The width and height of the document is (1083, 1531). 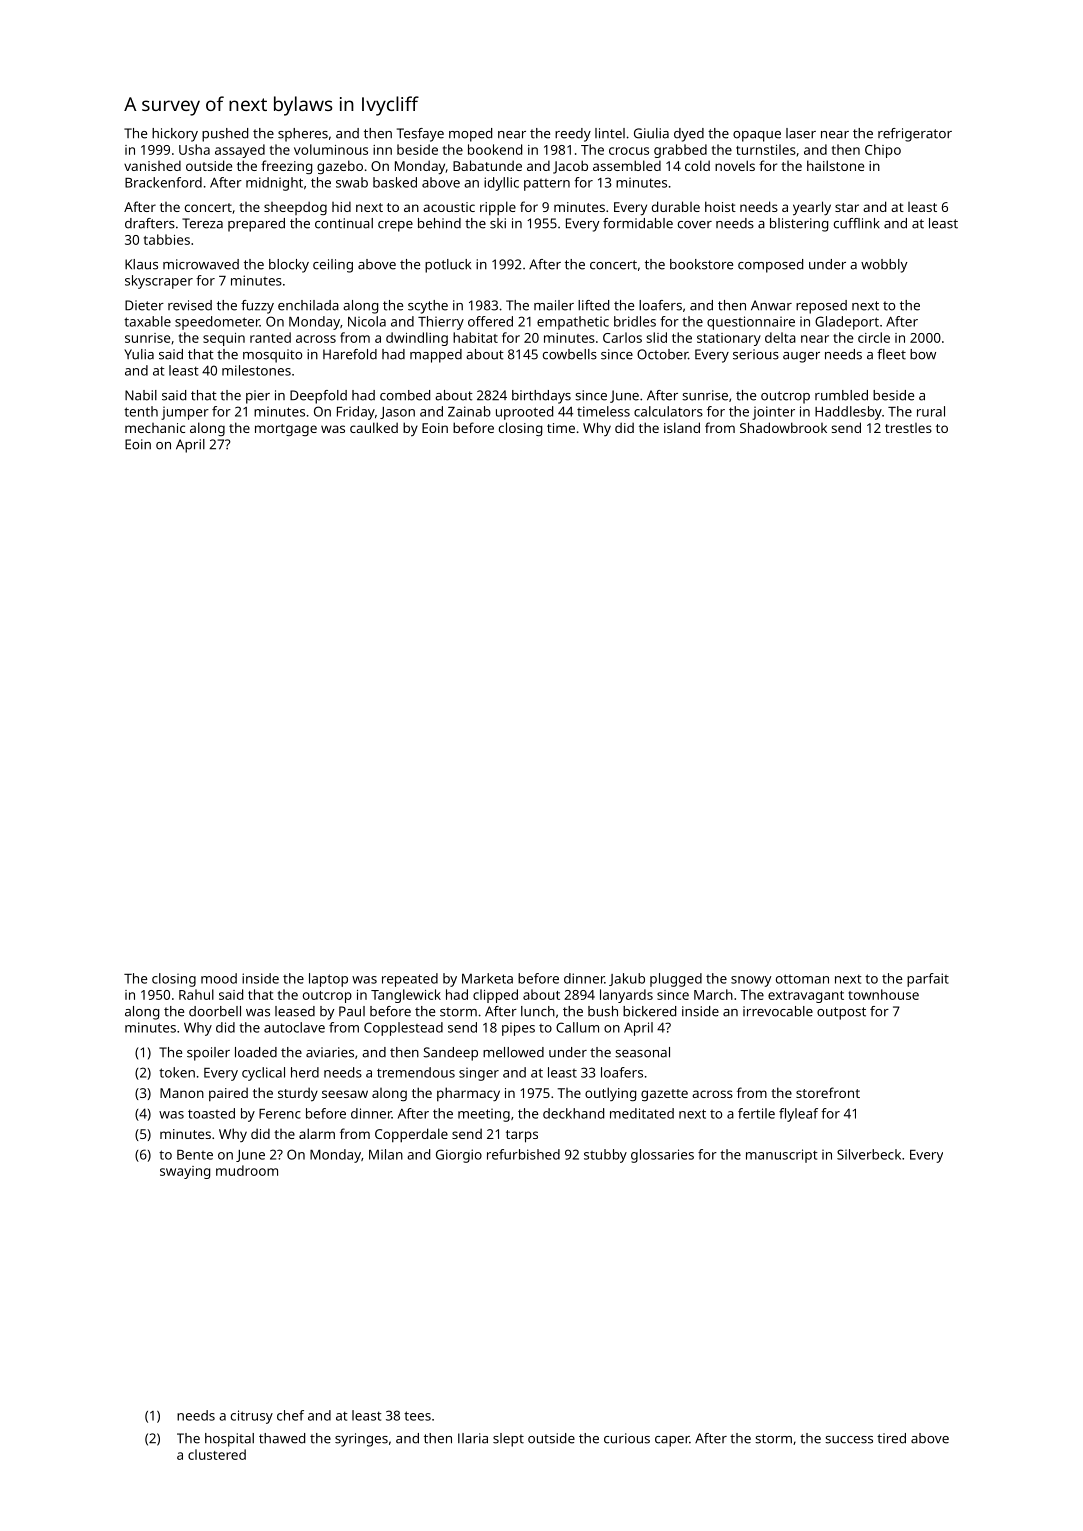 I want to click on laser, so click(x=801, y=133).
